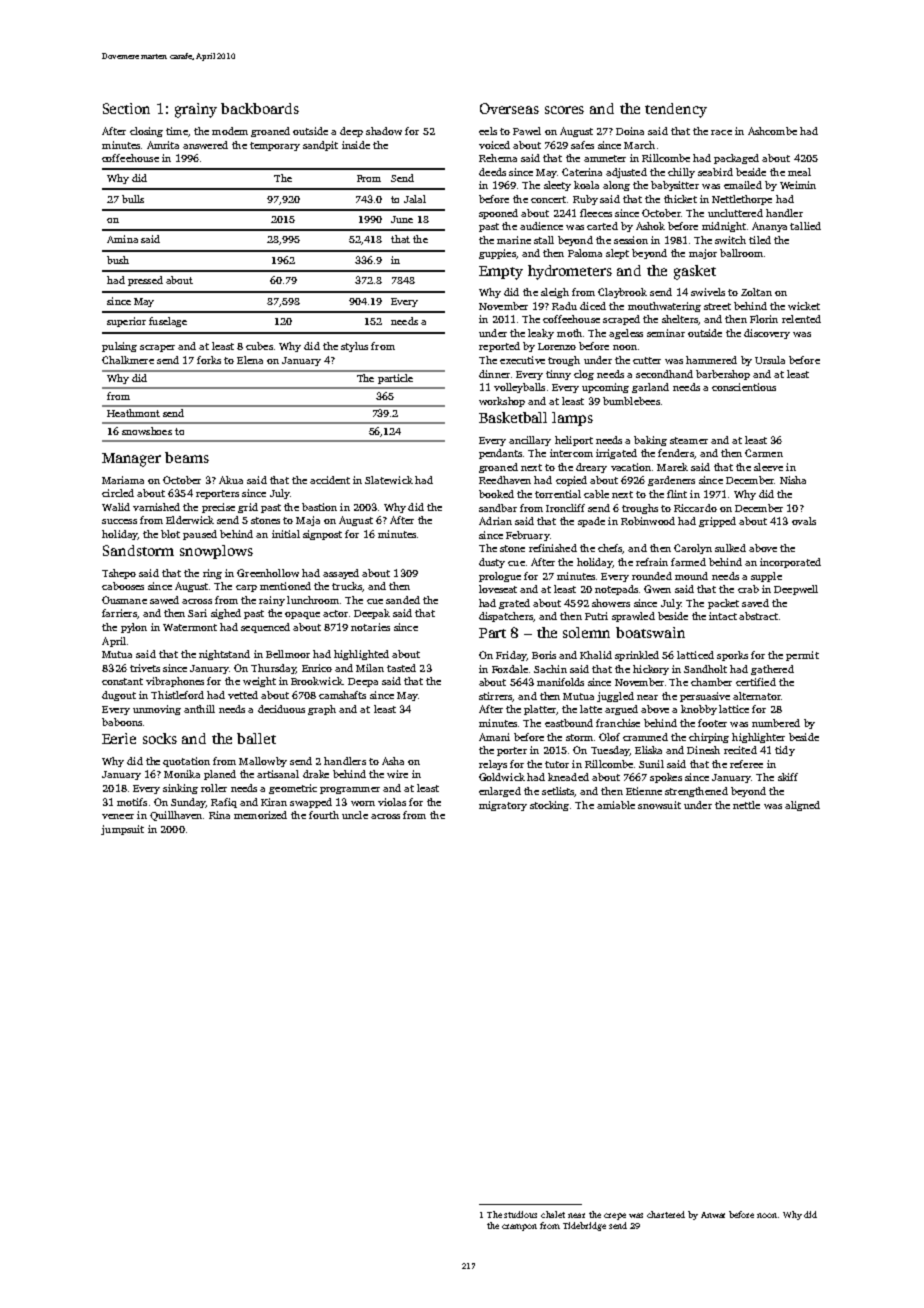 The image size is (924, 1308). What do you see at coordinates (689, 440) in the screenshot?
I see `steamer` at bounding box center [689, 440].
